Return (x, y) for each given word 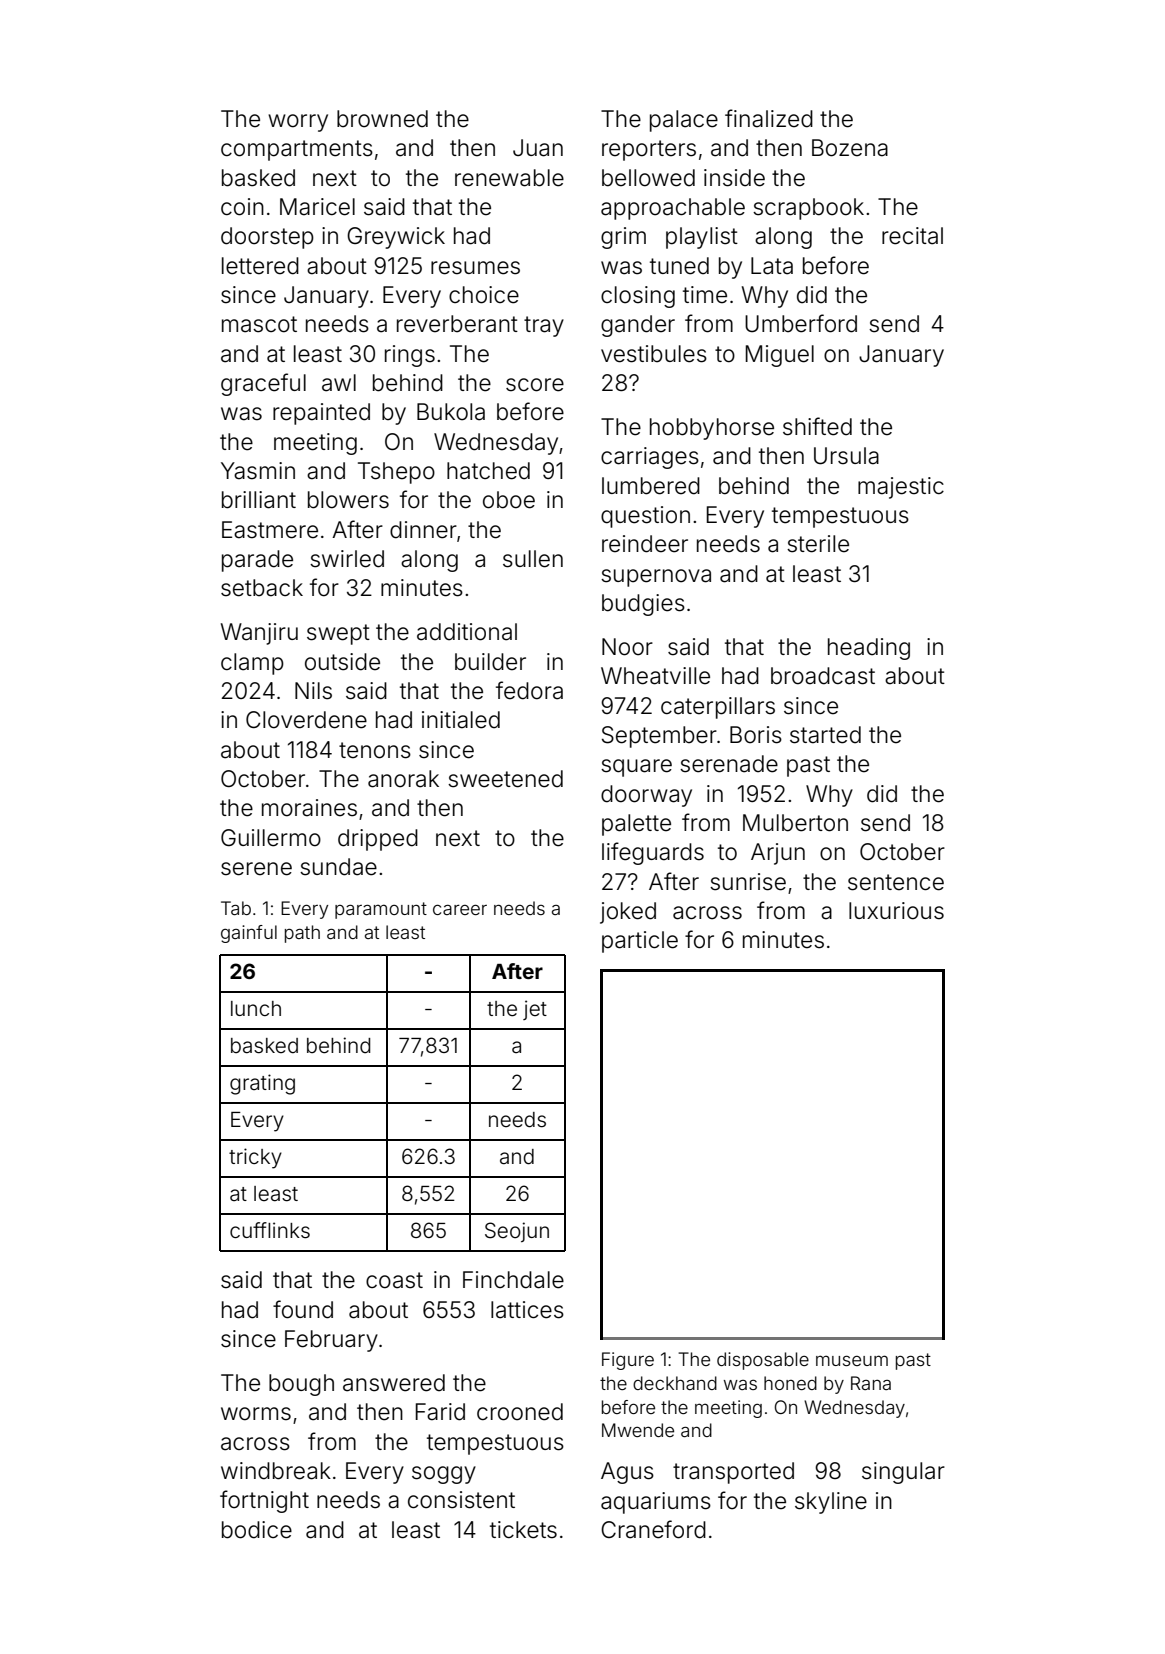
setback (262, 588)
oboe (509, 500)
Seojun (517, 1232)
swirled (347, 559)
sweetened (505, 779)
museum (852, 1360)
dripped (378, 840)
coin (242, 207)
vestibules (654, 354)
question (645, 517)
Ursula (846, 456)
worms (256, 1414)
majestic (901, 488)
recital (912, 236)
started (825, 735)
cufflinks (270, 1230)
